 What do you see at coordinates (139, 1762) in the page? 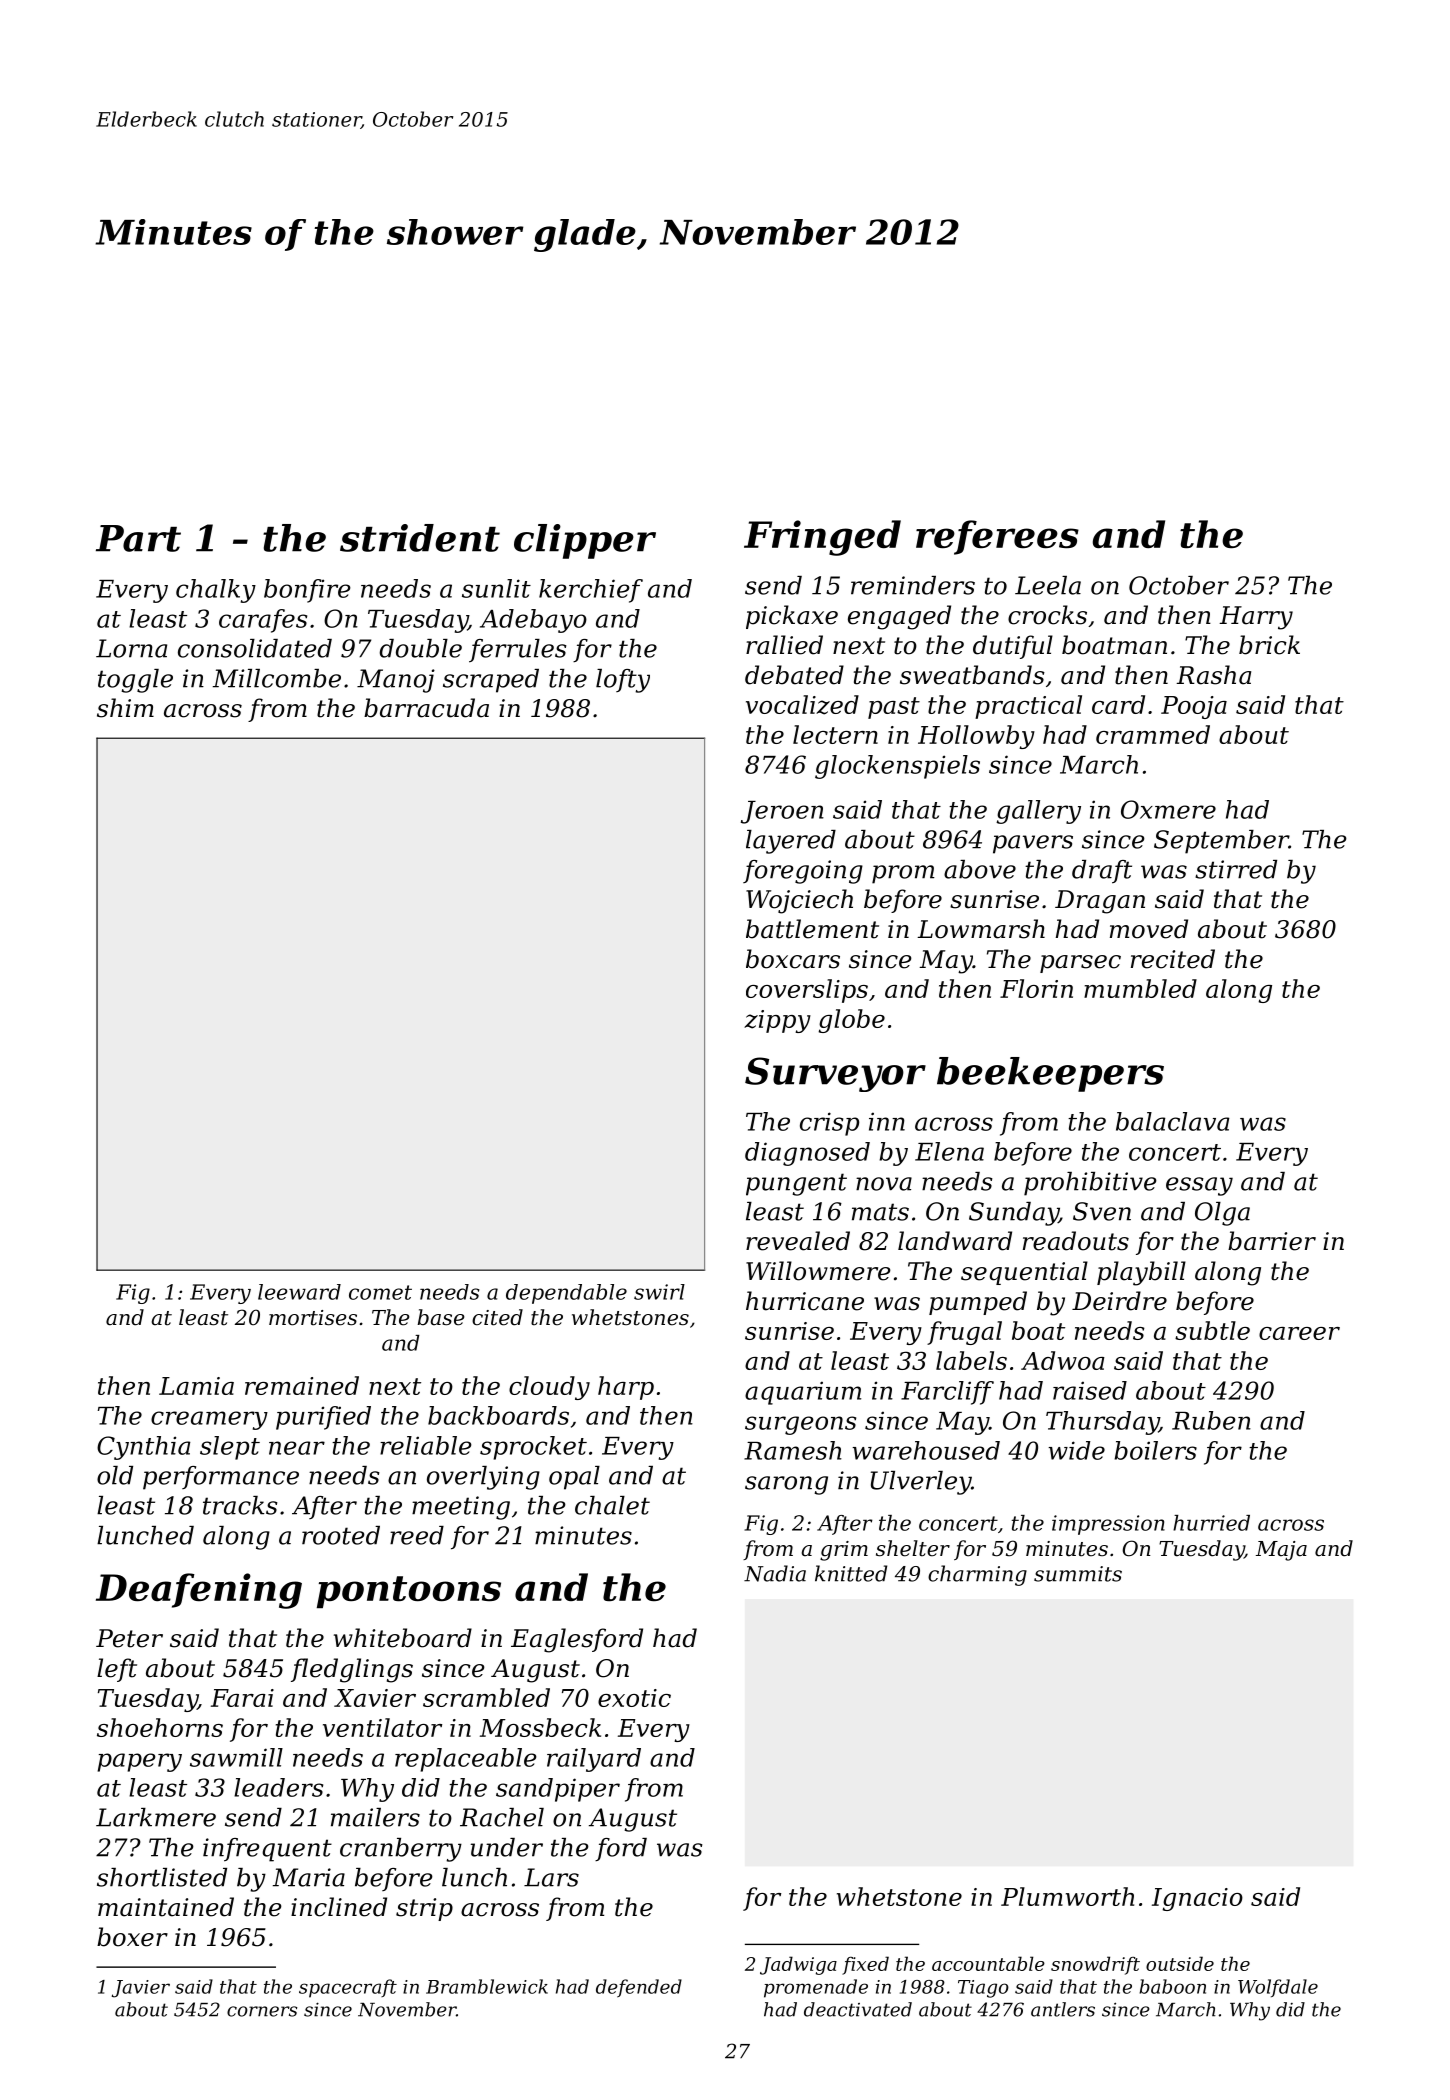
I see `papery` at bounding box center [139, 1762].
